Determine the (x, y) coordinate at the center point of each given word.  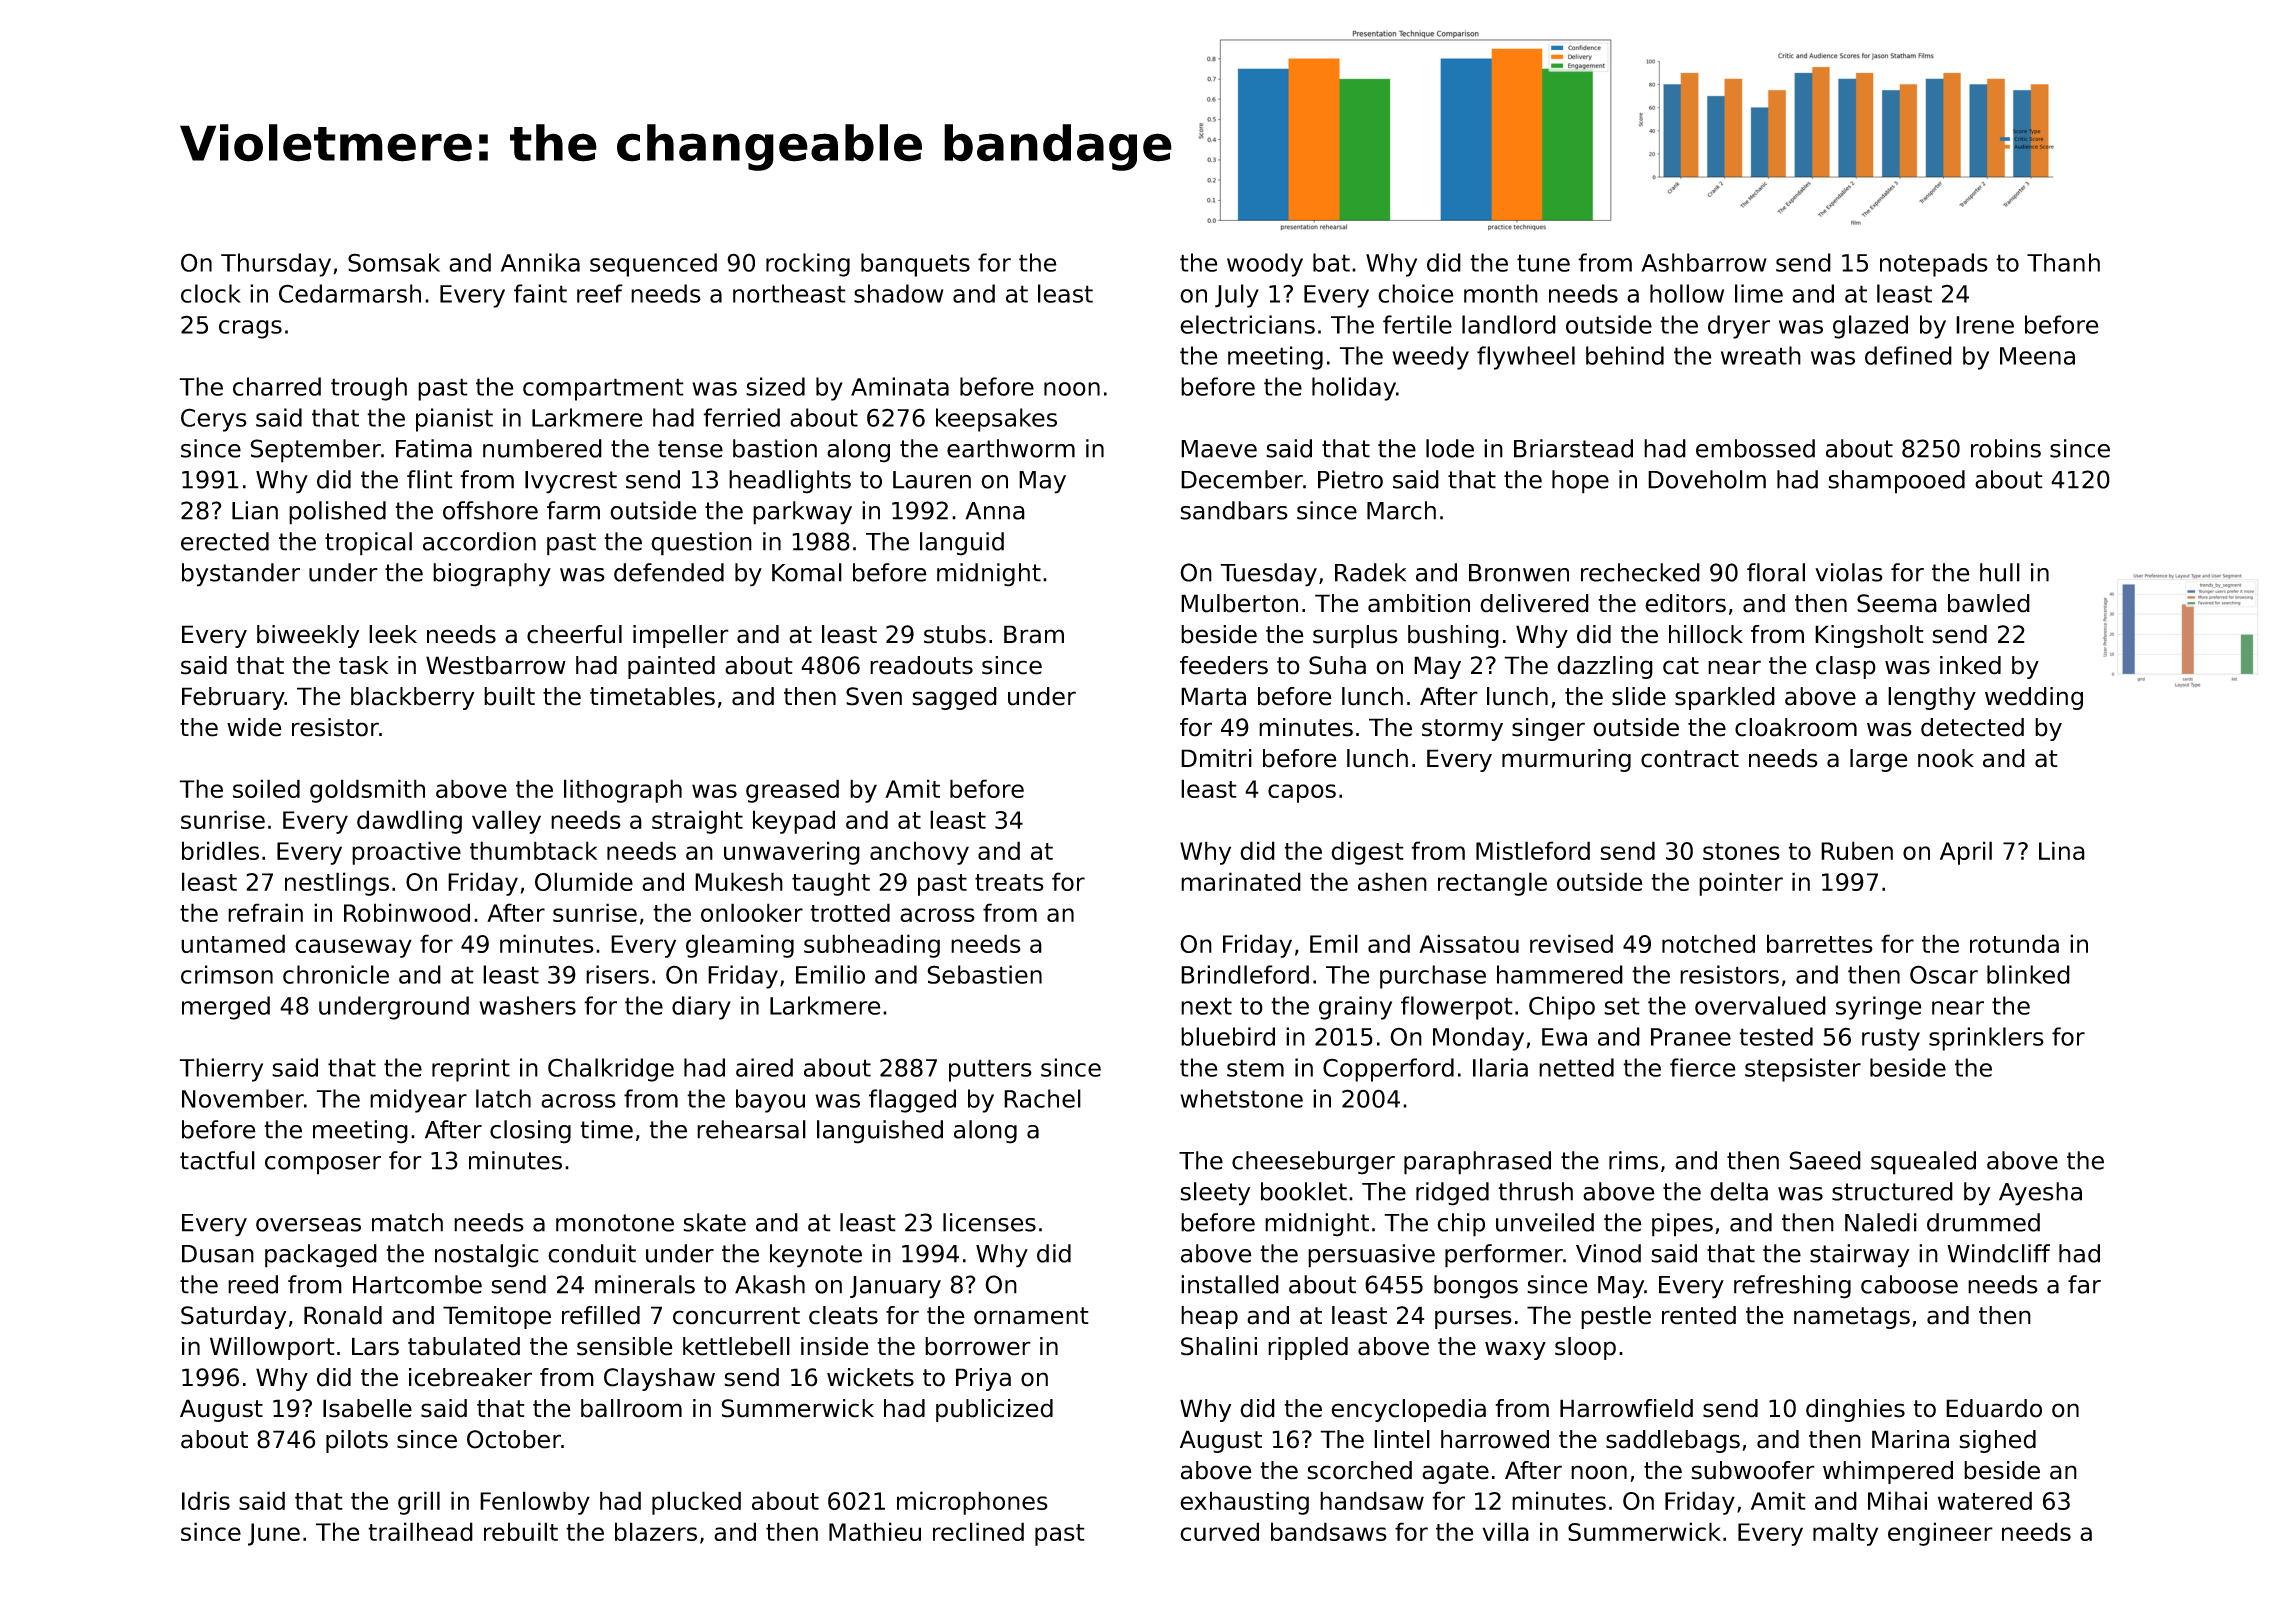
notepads (1934, 265)
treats (1009, 882)
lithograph (623, 791)
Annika (540, 262)
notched (1708, 943)
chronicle (336, 974)
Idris (206, 1500)
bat (1331, 262)
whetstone (1241, 1098)
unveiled (1545, 1222)
